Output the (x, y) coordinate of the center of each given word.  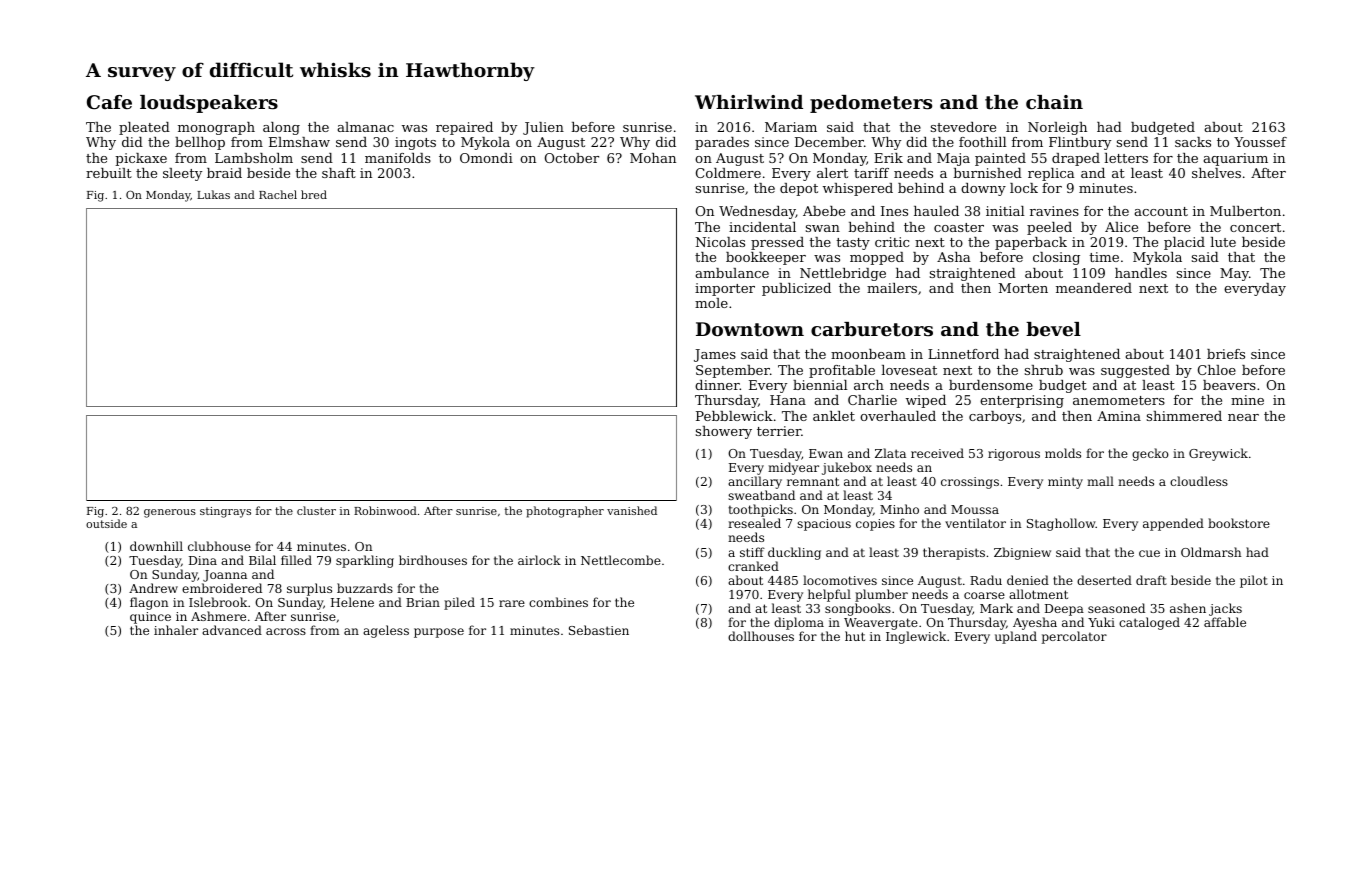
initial (1005, 211)
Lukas (213, 194)
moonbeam (868, 354)
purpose (439, 633)
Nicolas (720, 242)
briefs (1226, 354)
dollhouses (761, 636)
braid (224, 173)
